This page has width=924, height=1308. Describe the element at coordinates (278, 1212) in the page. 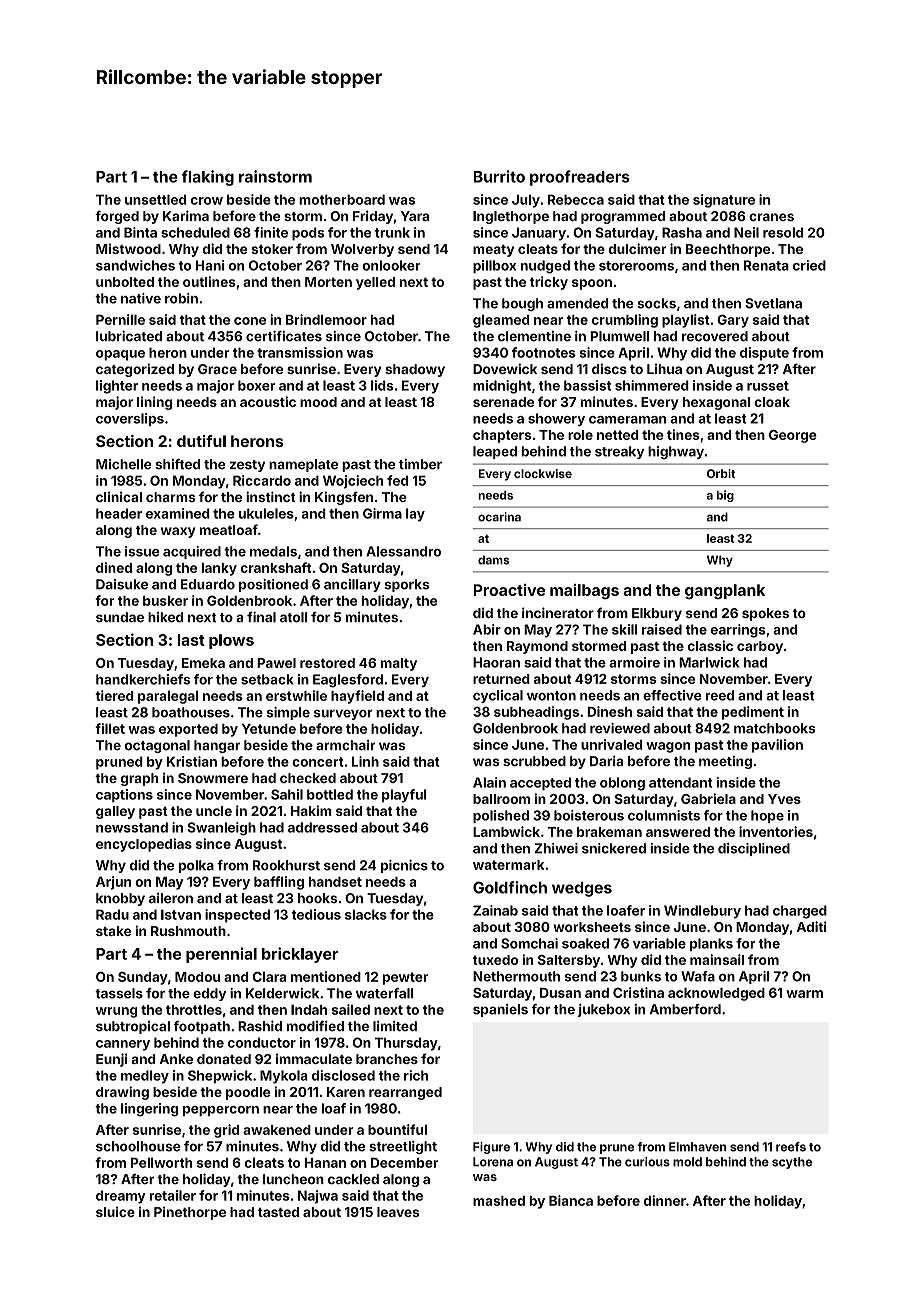

I see `tasted` at that location.
